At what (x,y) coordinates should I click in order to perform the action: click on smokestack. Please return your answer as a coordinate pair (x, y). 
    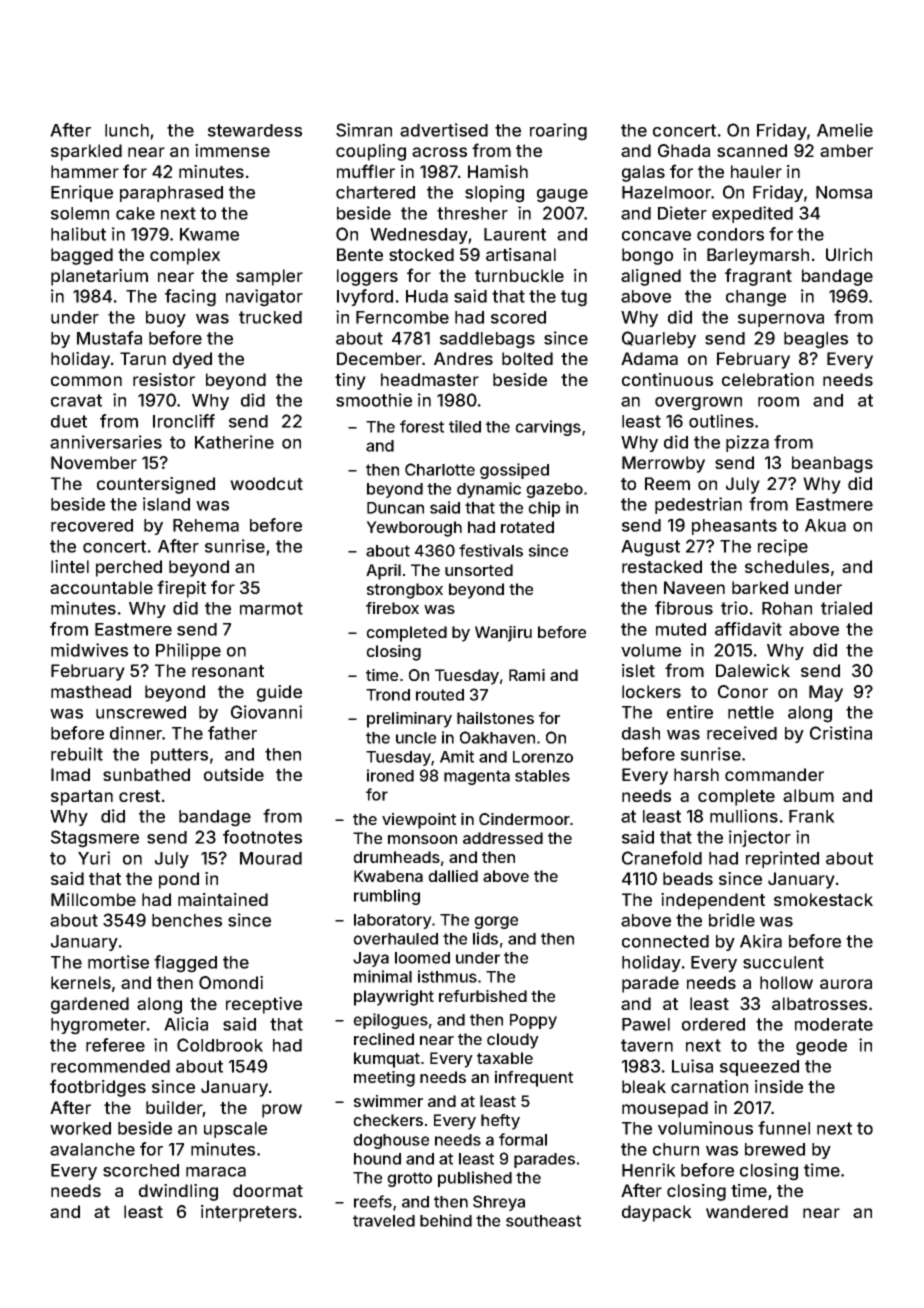
    Looking at the image, I should click on (823, 899).
